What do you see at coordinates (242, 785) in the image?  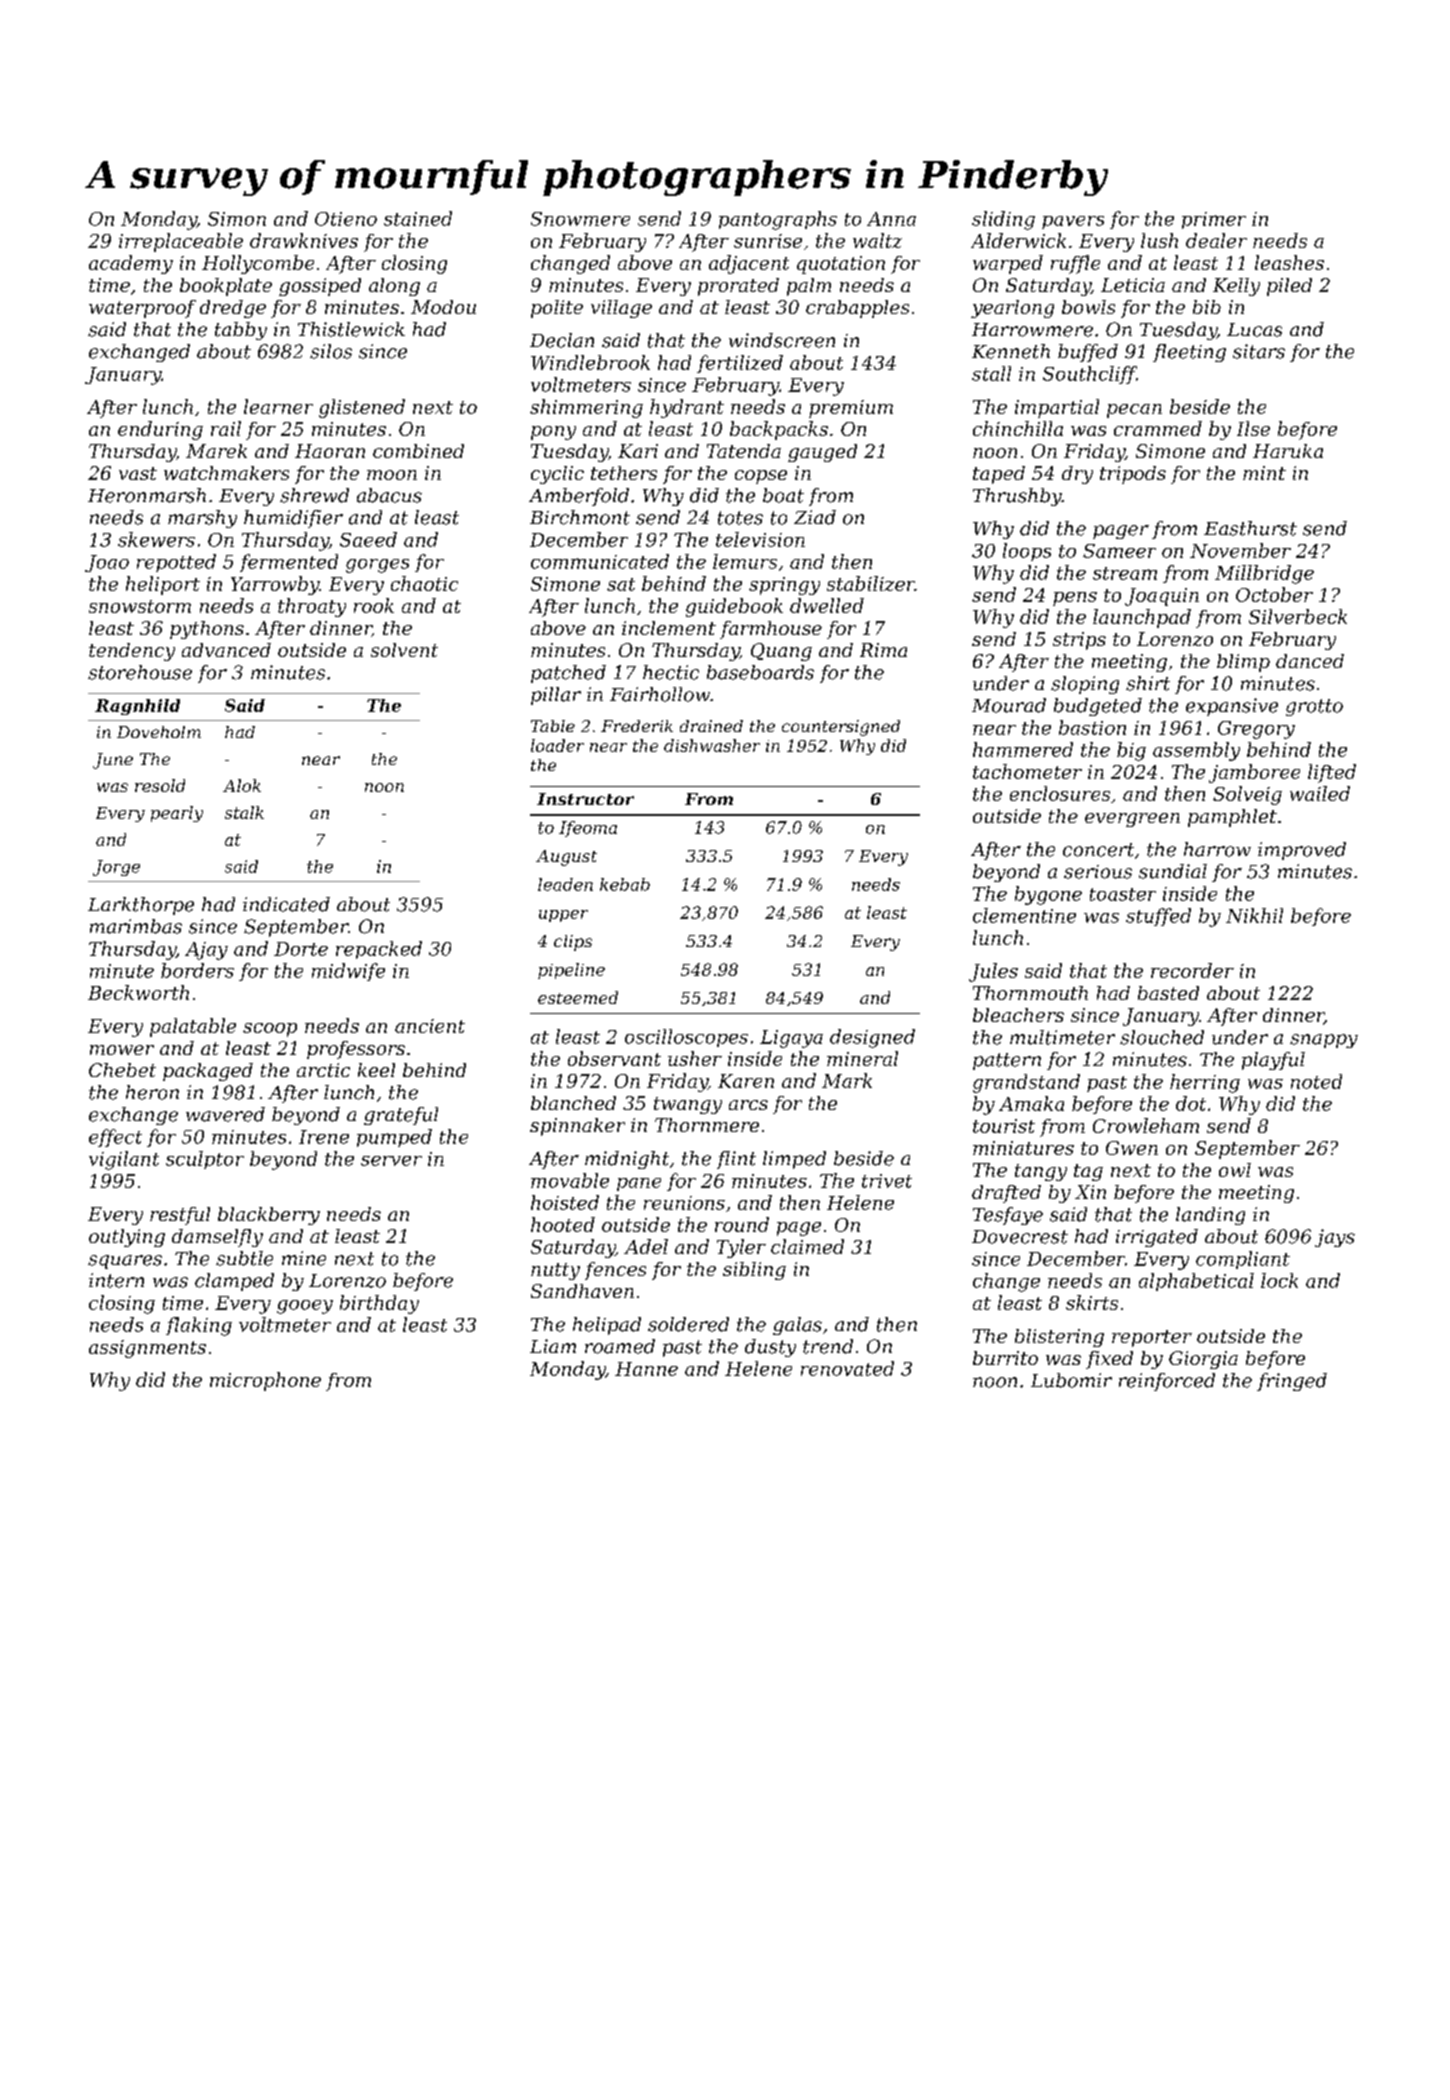 I see `Alok` at bounding box center [242, 785].
